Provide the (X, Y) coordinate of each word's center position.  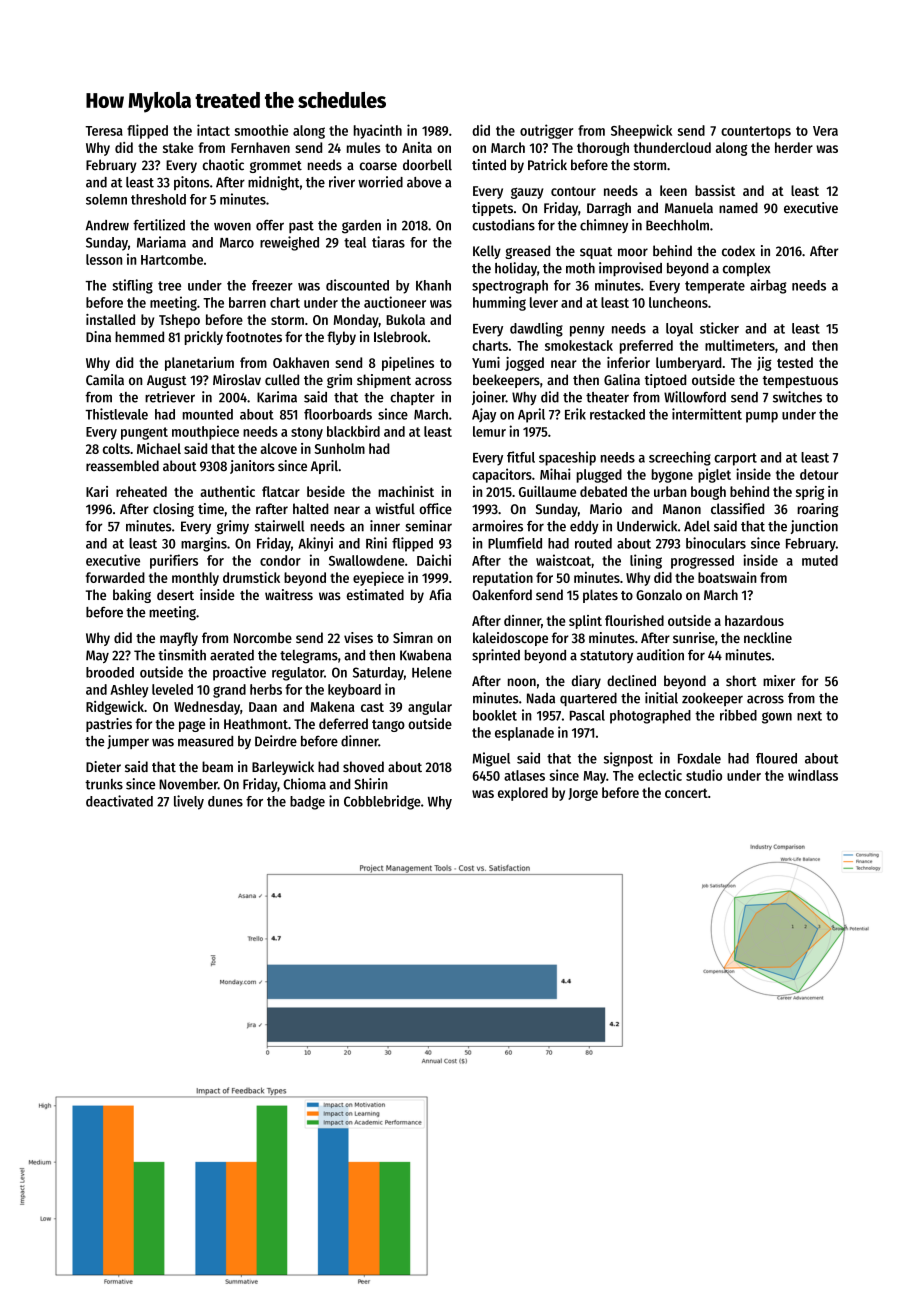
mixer (779, 680)
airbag (768, 286)
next (809, 716)
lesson (104, 259)
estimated (375, 595)
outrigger (547, 131)
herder (794, 147)
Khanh (433, 285)
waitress (289, 594)
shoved (363, 766)
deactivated (119, 801)
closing (173, 510)
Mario (606, 509)
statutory (606, 657)
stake (178, 147)
